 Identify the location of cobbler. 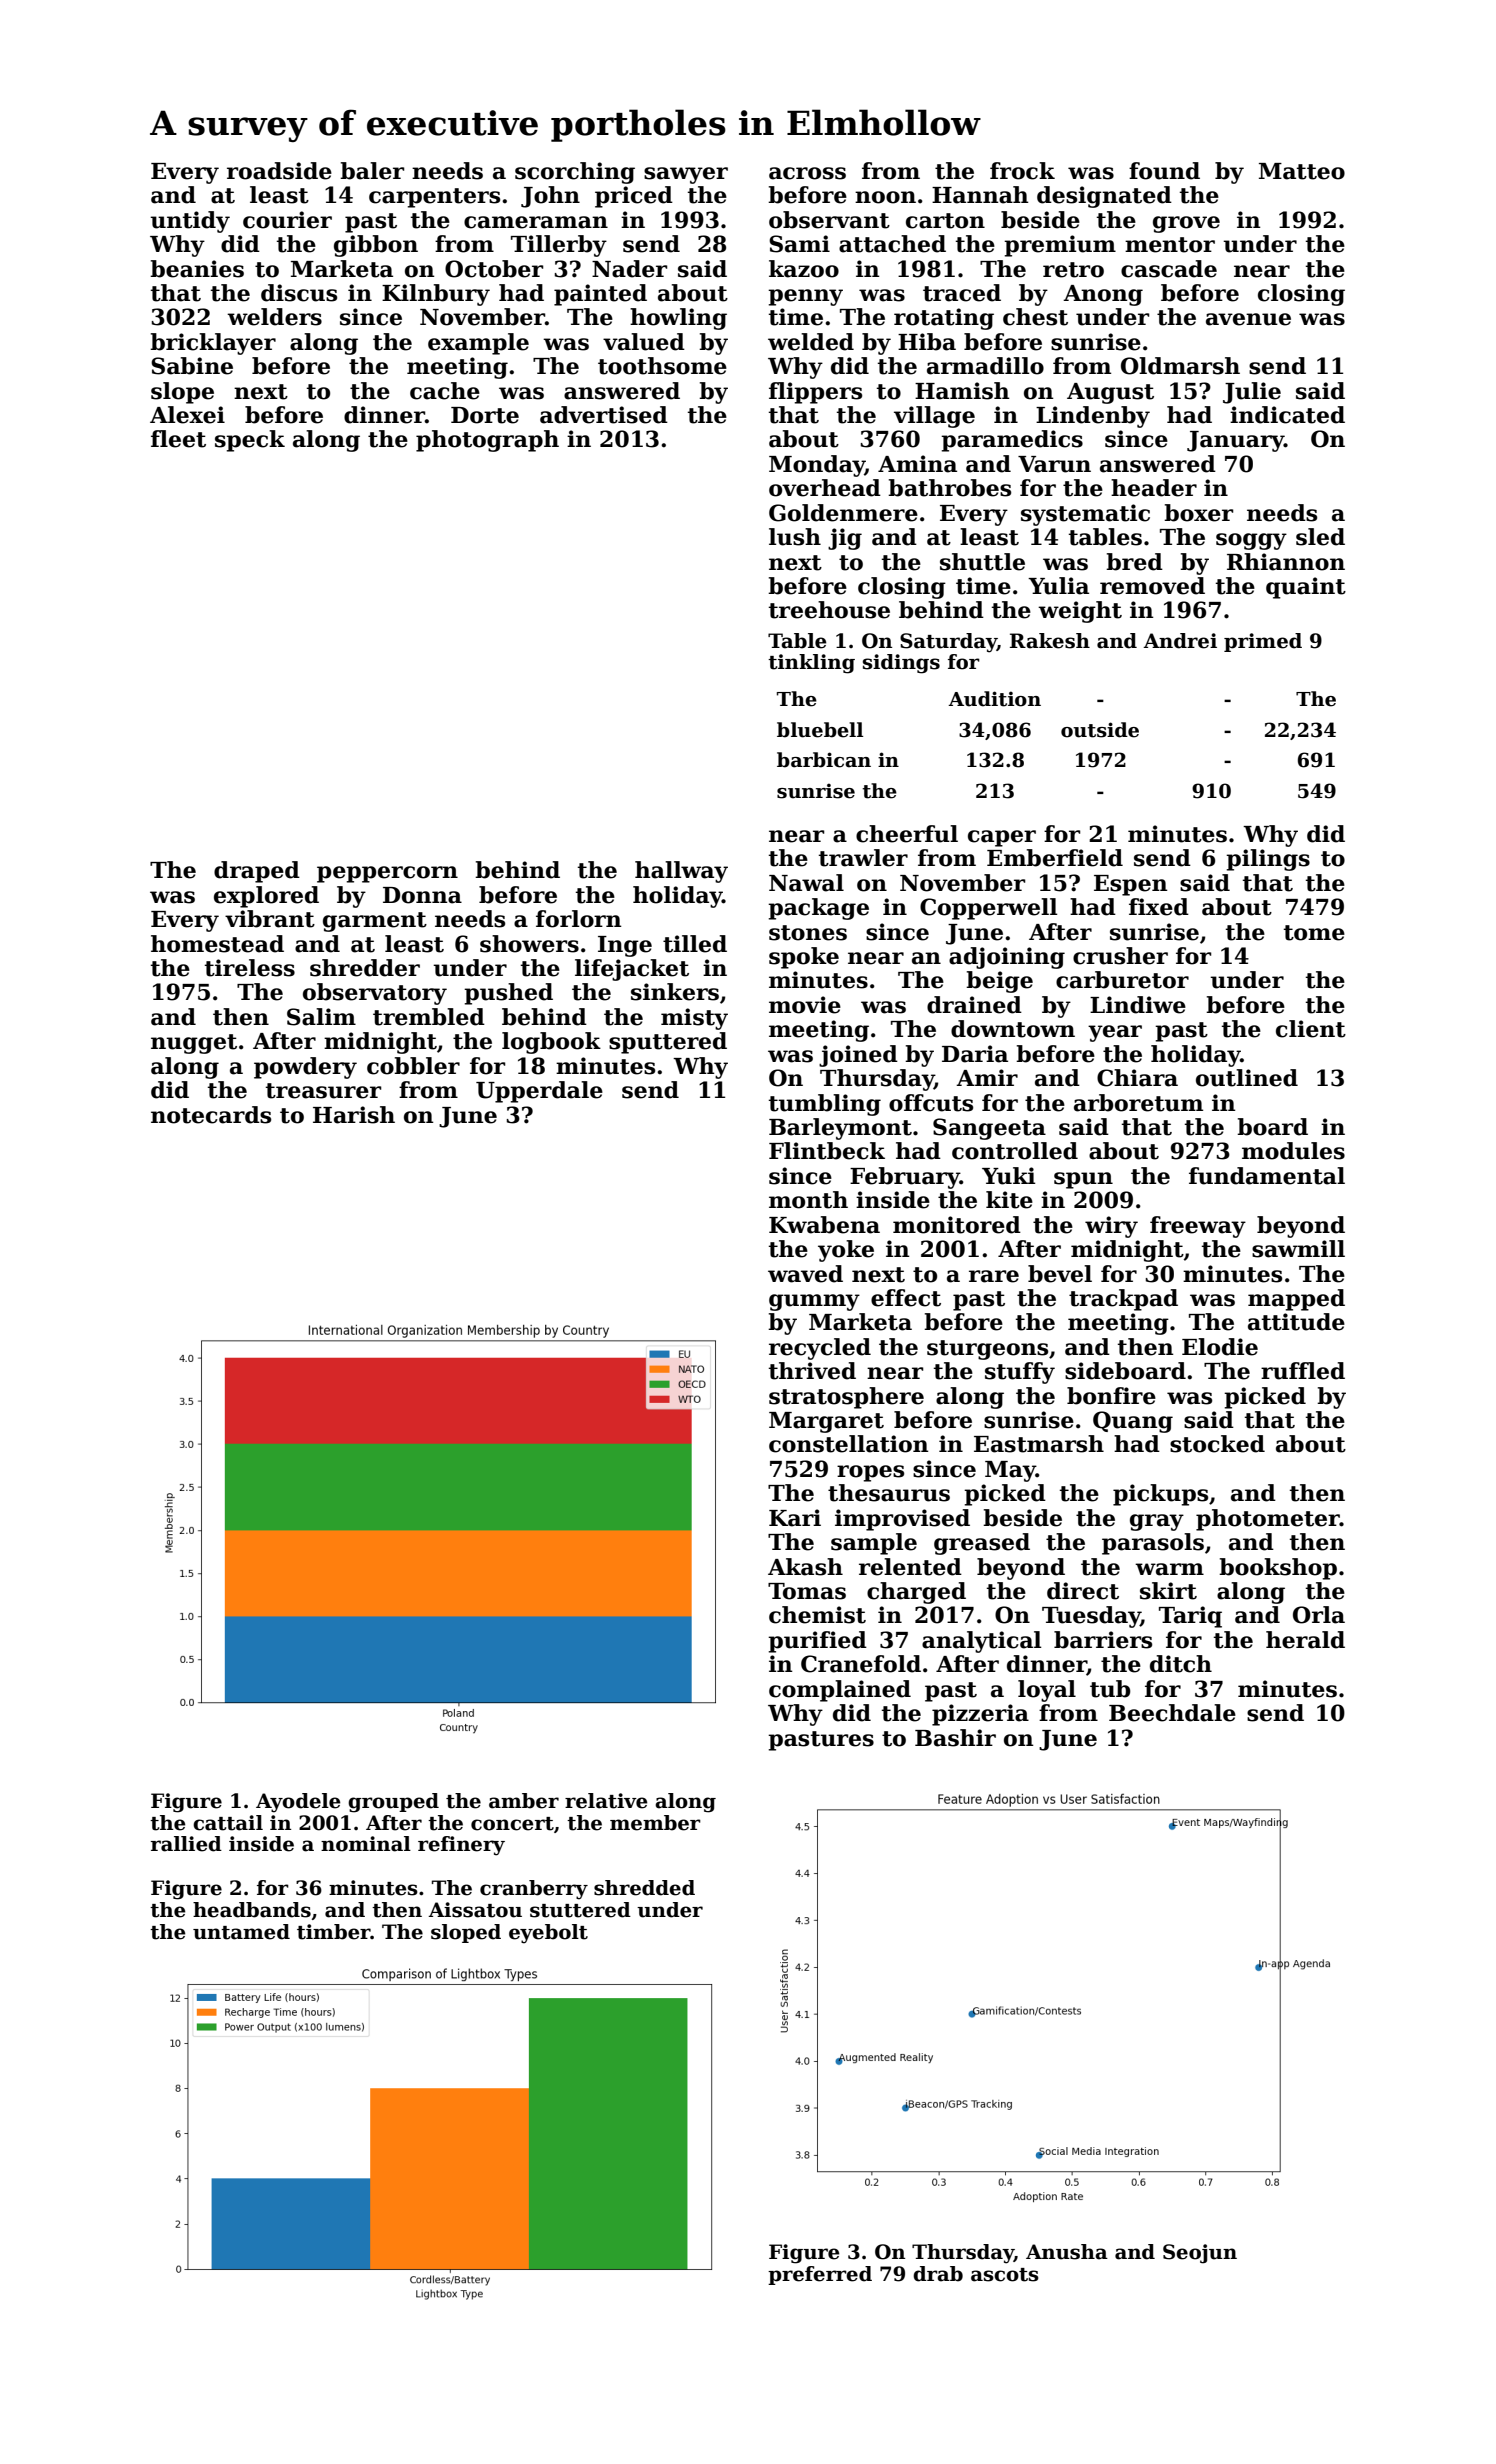
(413, 1066).
